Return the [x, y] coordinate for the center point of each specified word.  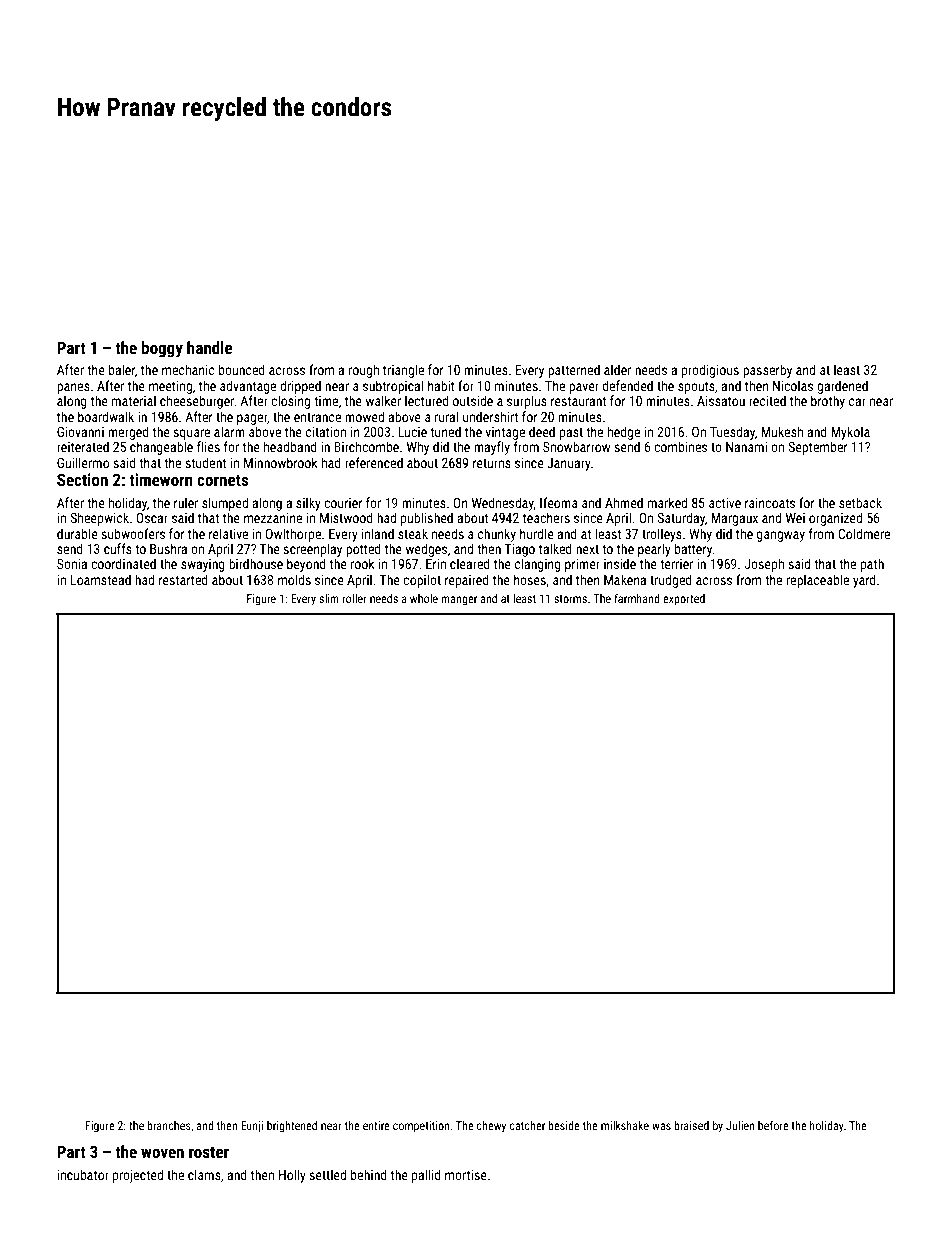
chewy [491, 1127]
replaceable [818, 581]
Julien [740, 1125]
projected [138, 1176]
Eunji [252, 1127]
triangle [403, 371]
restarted [183, 579]
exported [684, 600]
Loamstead [101, 579]
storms [570, 599]
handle [209, 347]
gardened [842, 387]
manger [459, 601]
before [773, 1125]
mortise [466, 1175]
